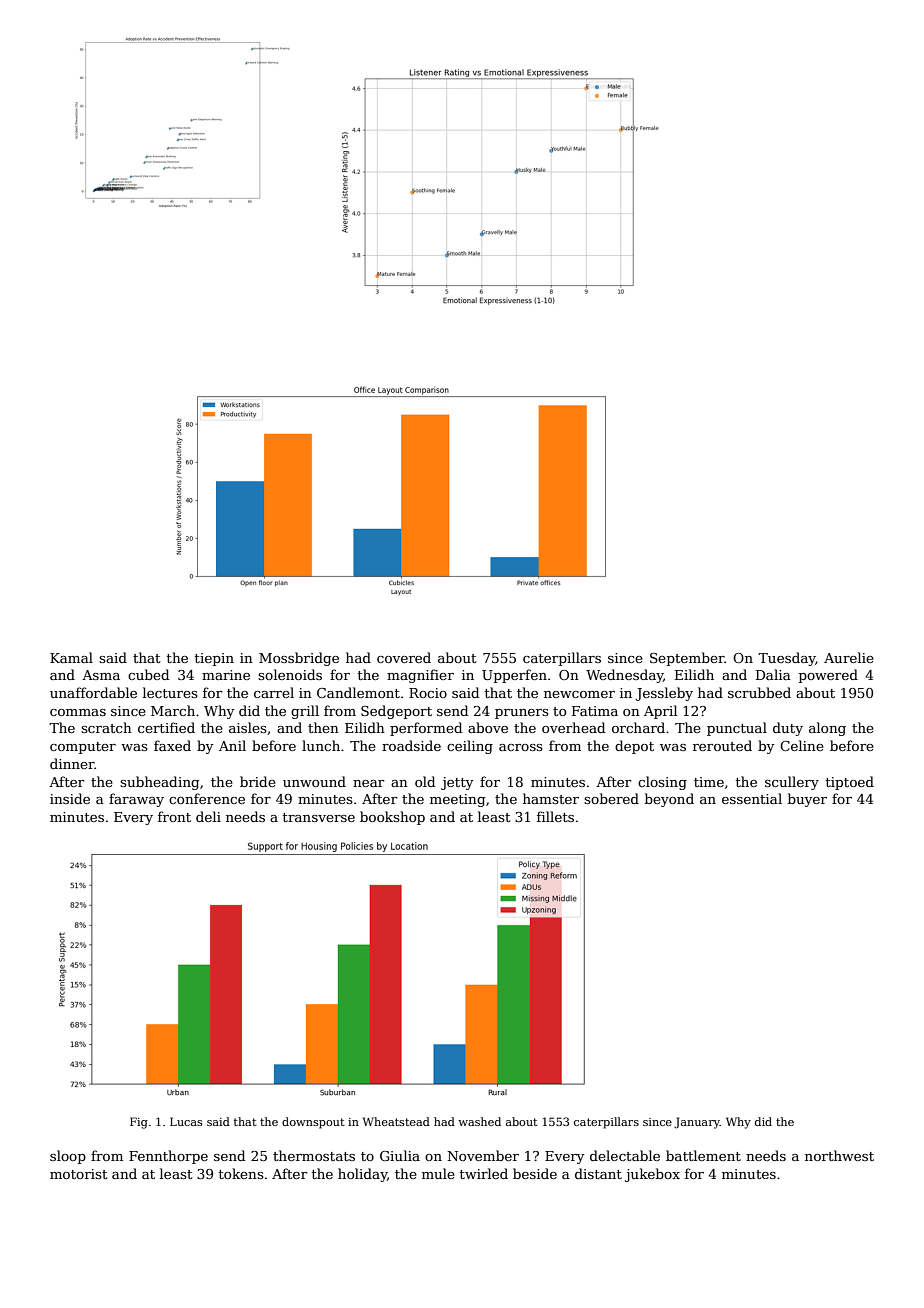 Image resolution: width=924 pixels, height=1308 pixels. I want to click on front, so click(174, 816).
